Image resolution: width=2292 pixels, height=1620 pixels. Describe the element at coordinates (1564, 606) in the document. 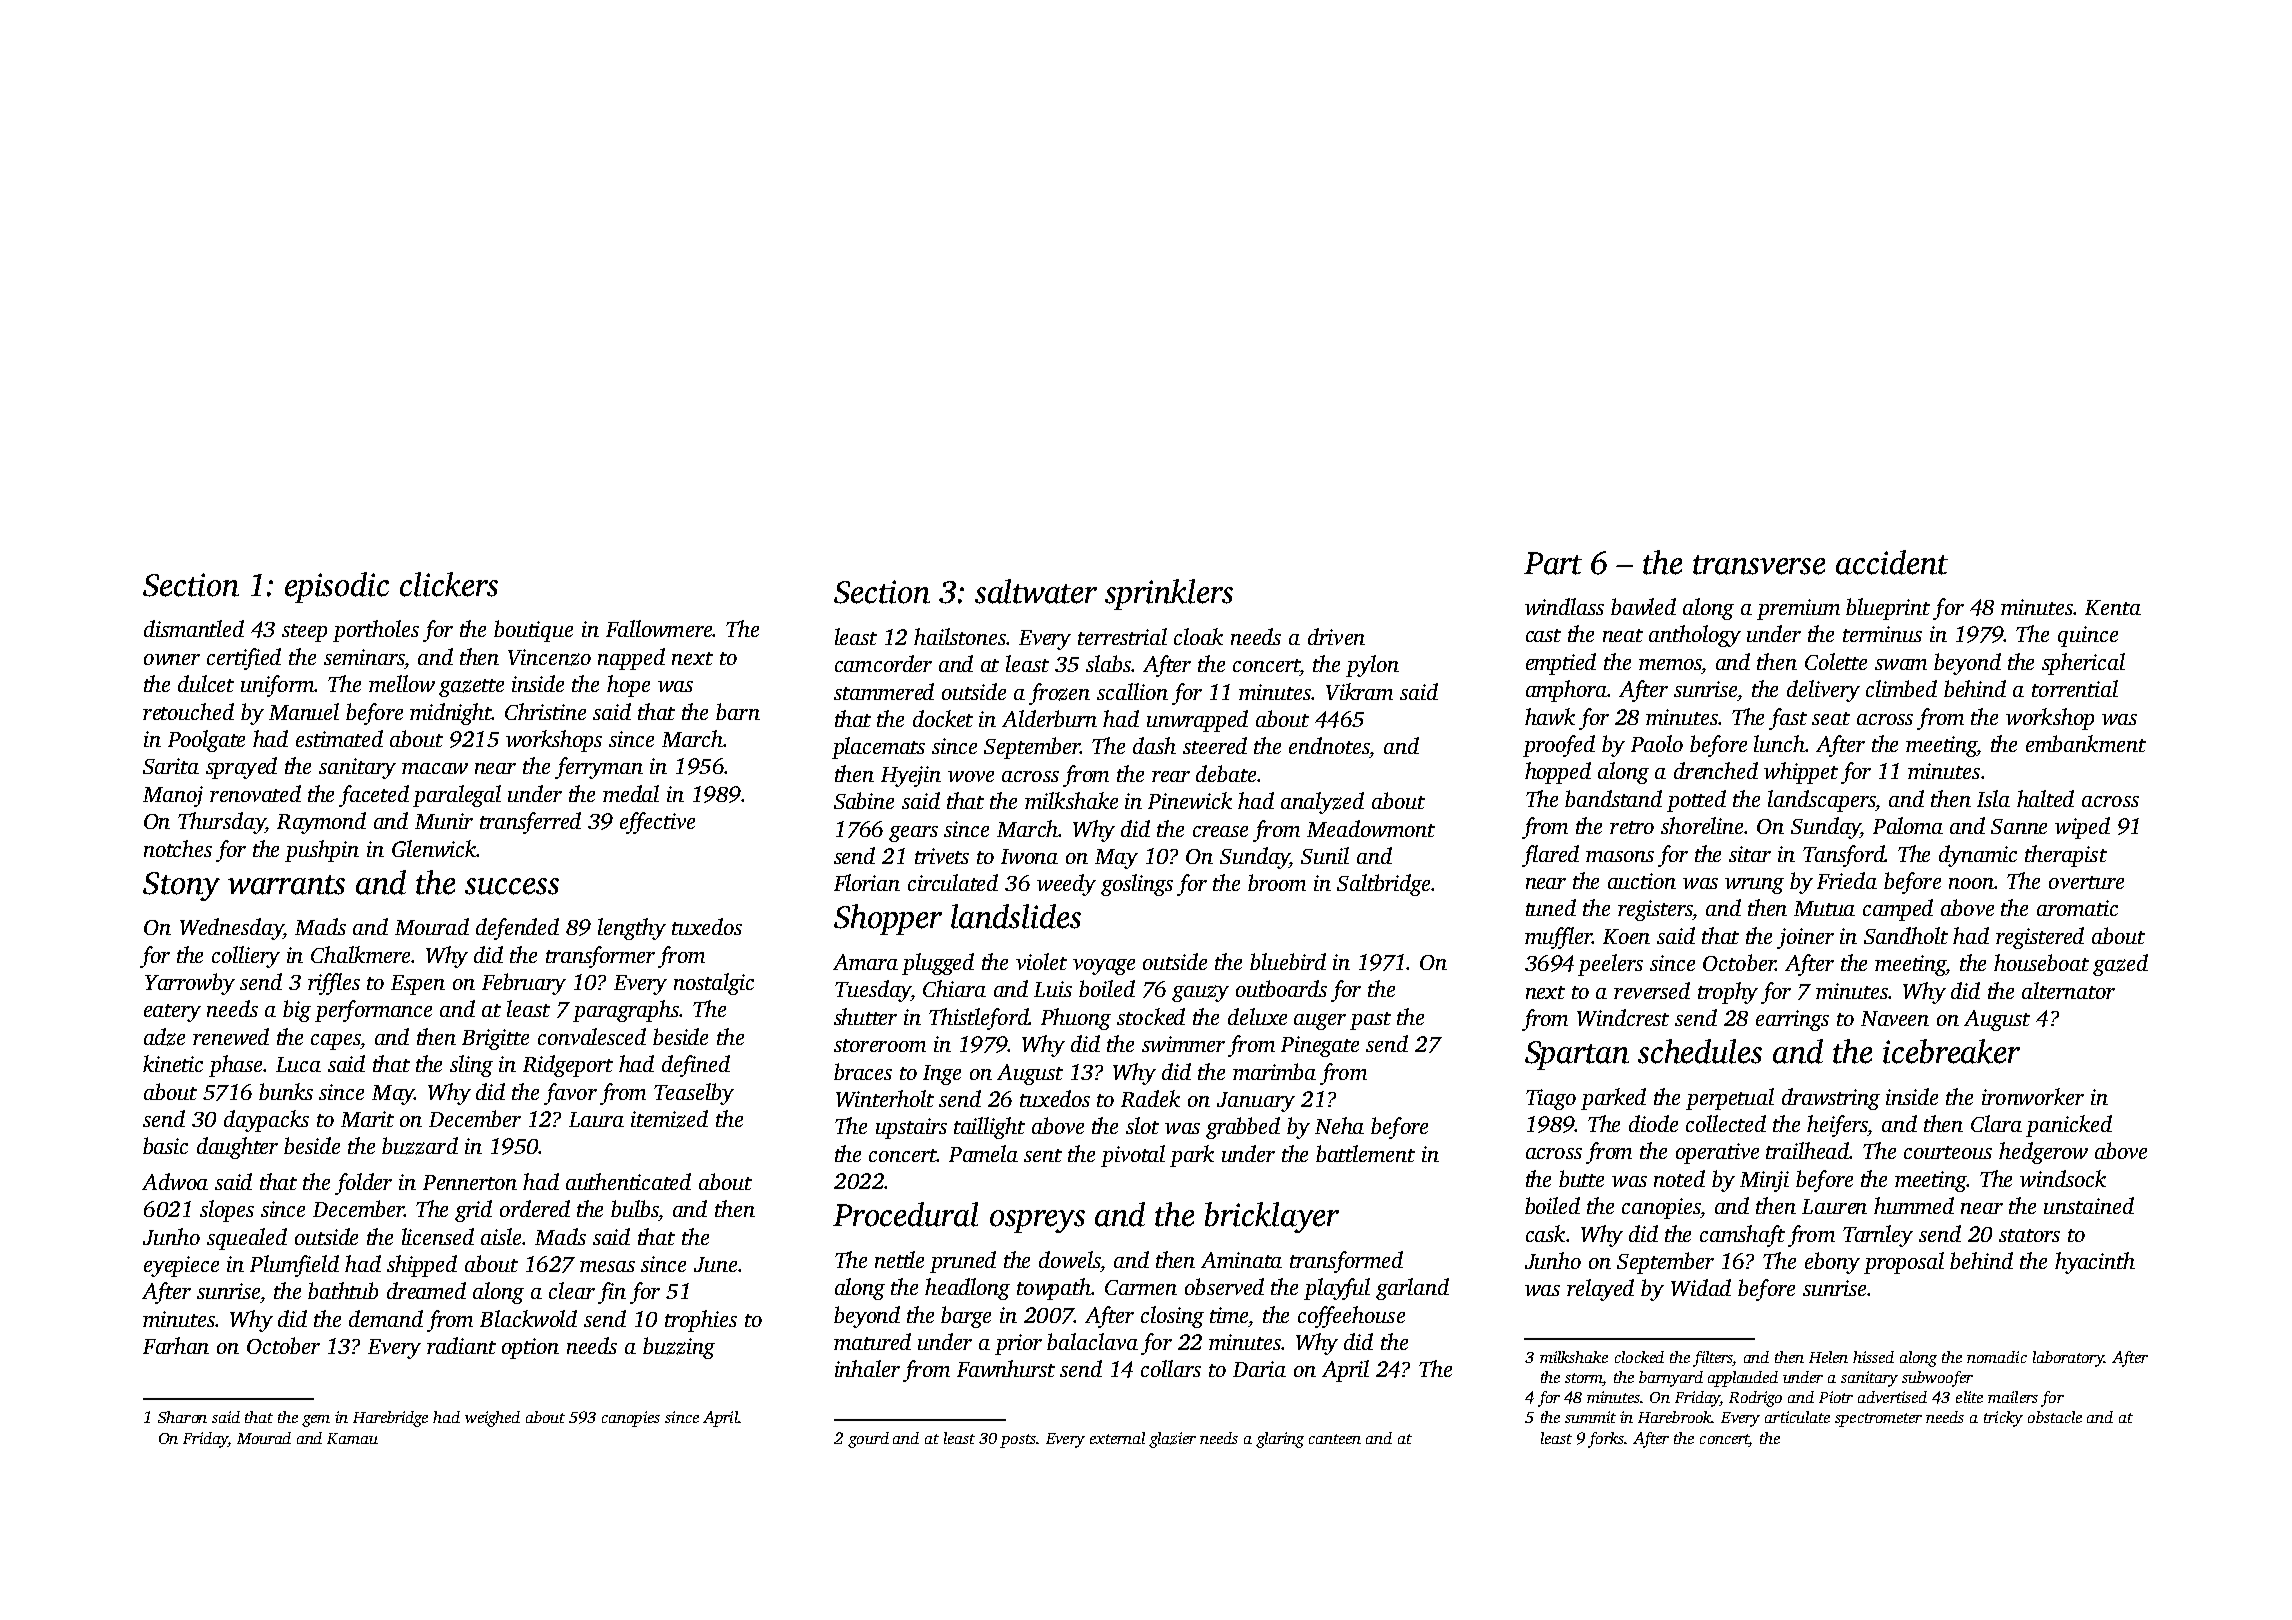

I see `windlass` at that location.
